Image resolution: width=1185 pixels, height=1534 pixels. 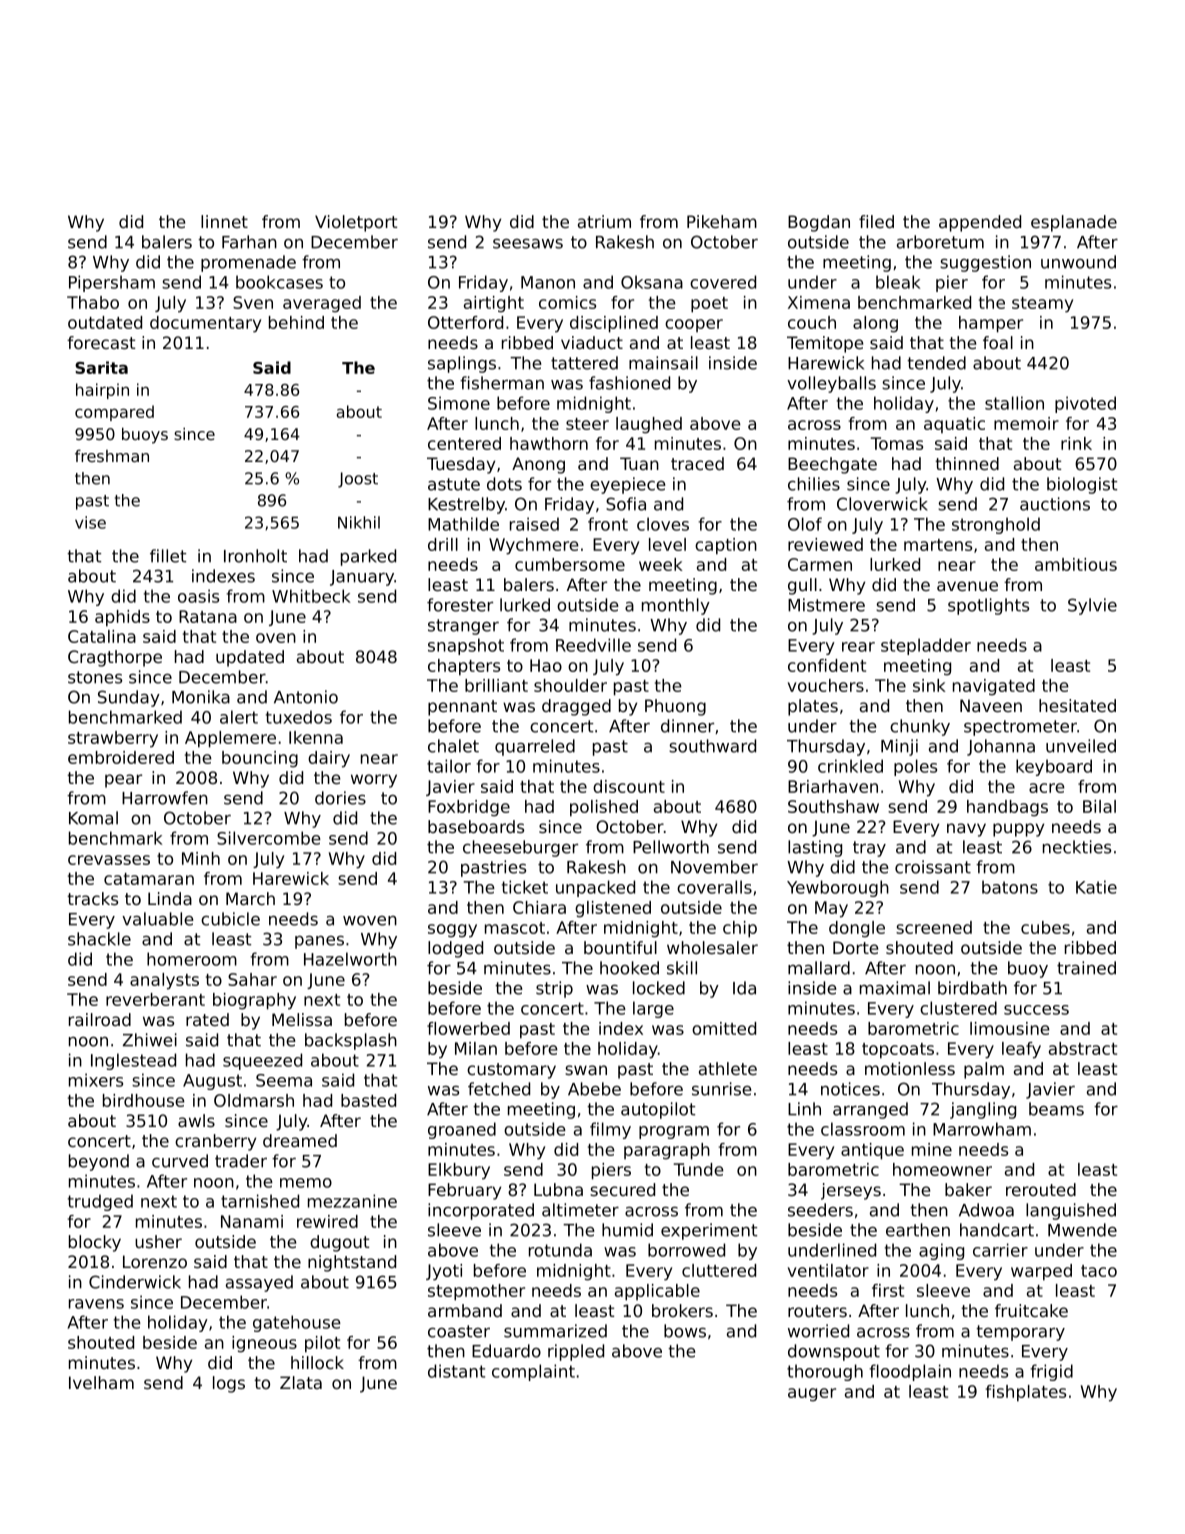 I want to click on Phuong, so click(x=675, y=707).
